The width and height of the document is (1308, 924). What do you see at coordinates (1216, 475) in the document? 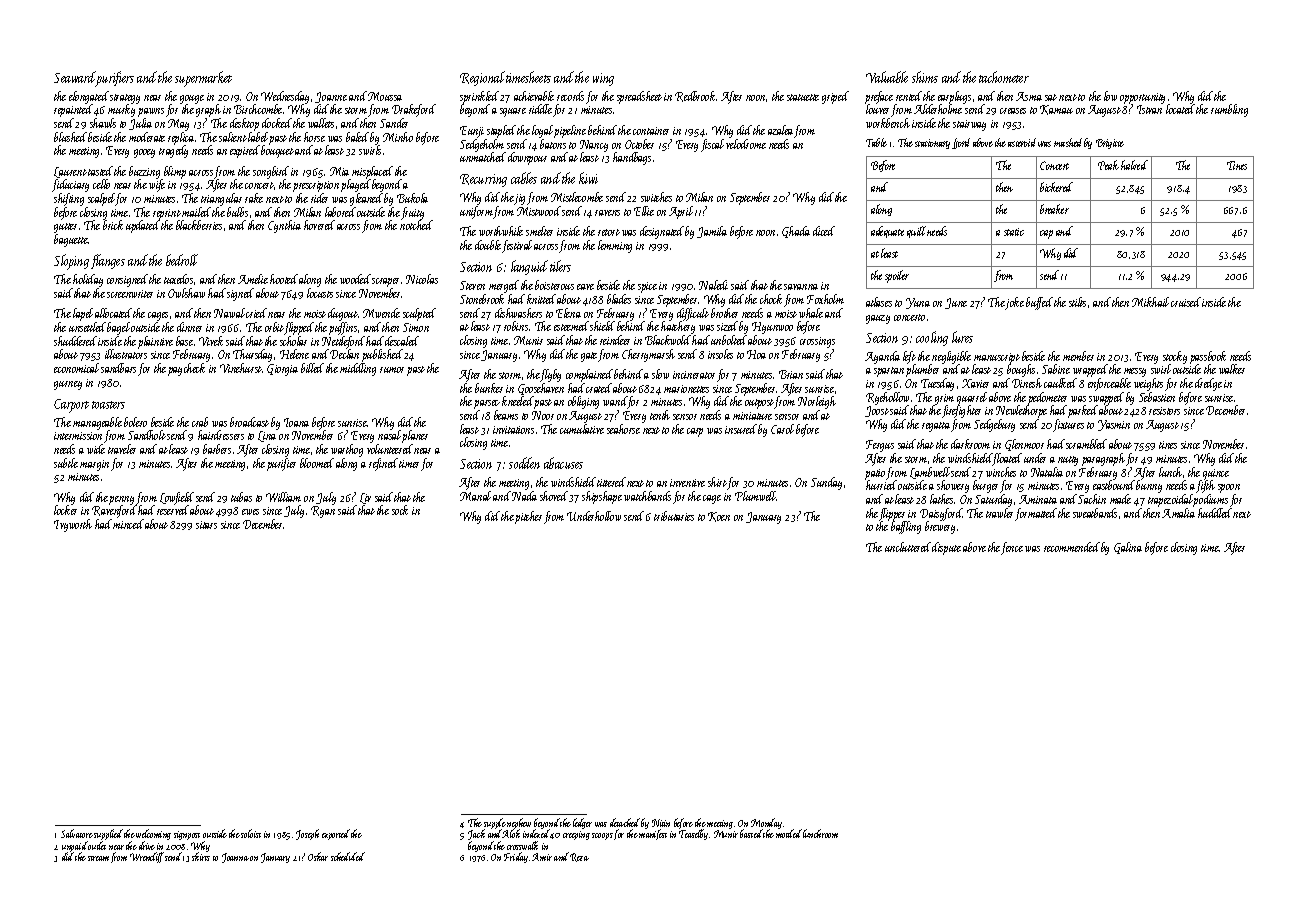
I see `quince` at bounding box center [1216, 475].
